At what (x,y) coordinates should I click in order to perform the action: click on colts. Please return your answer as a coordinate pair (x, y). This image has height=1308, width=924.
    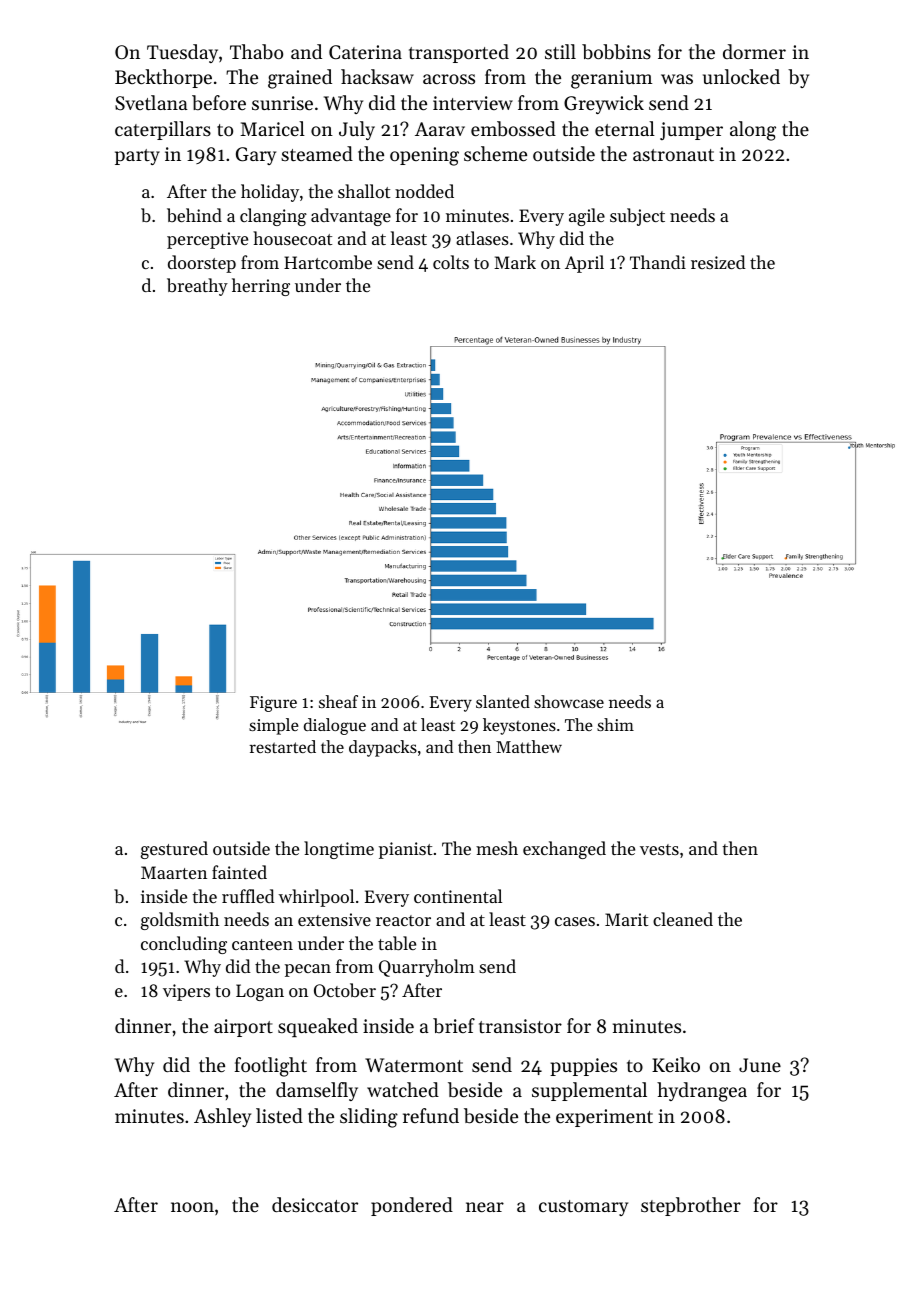
    Looking at the image, I should click on (451, 262).
